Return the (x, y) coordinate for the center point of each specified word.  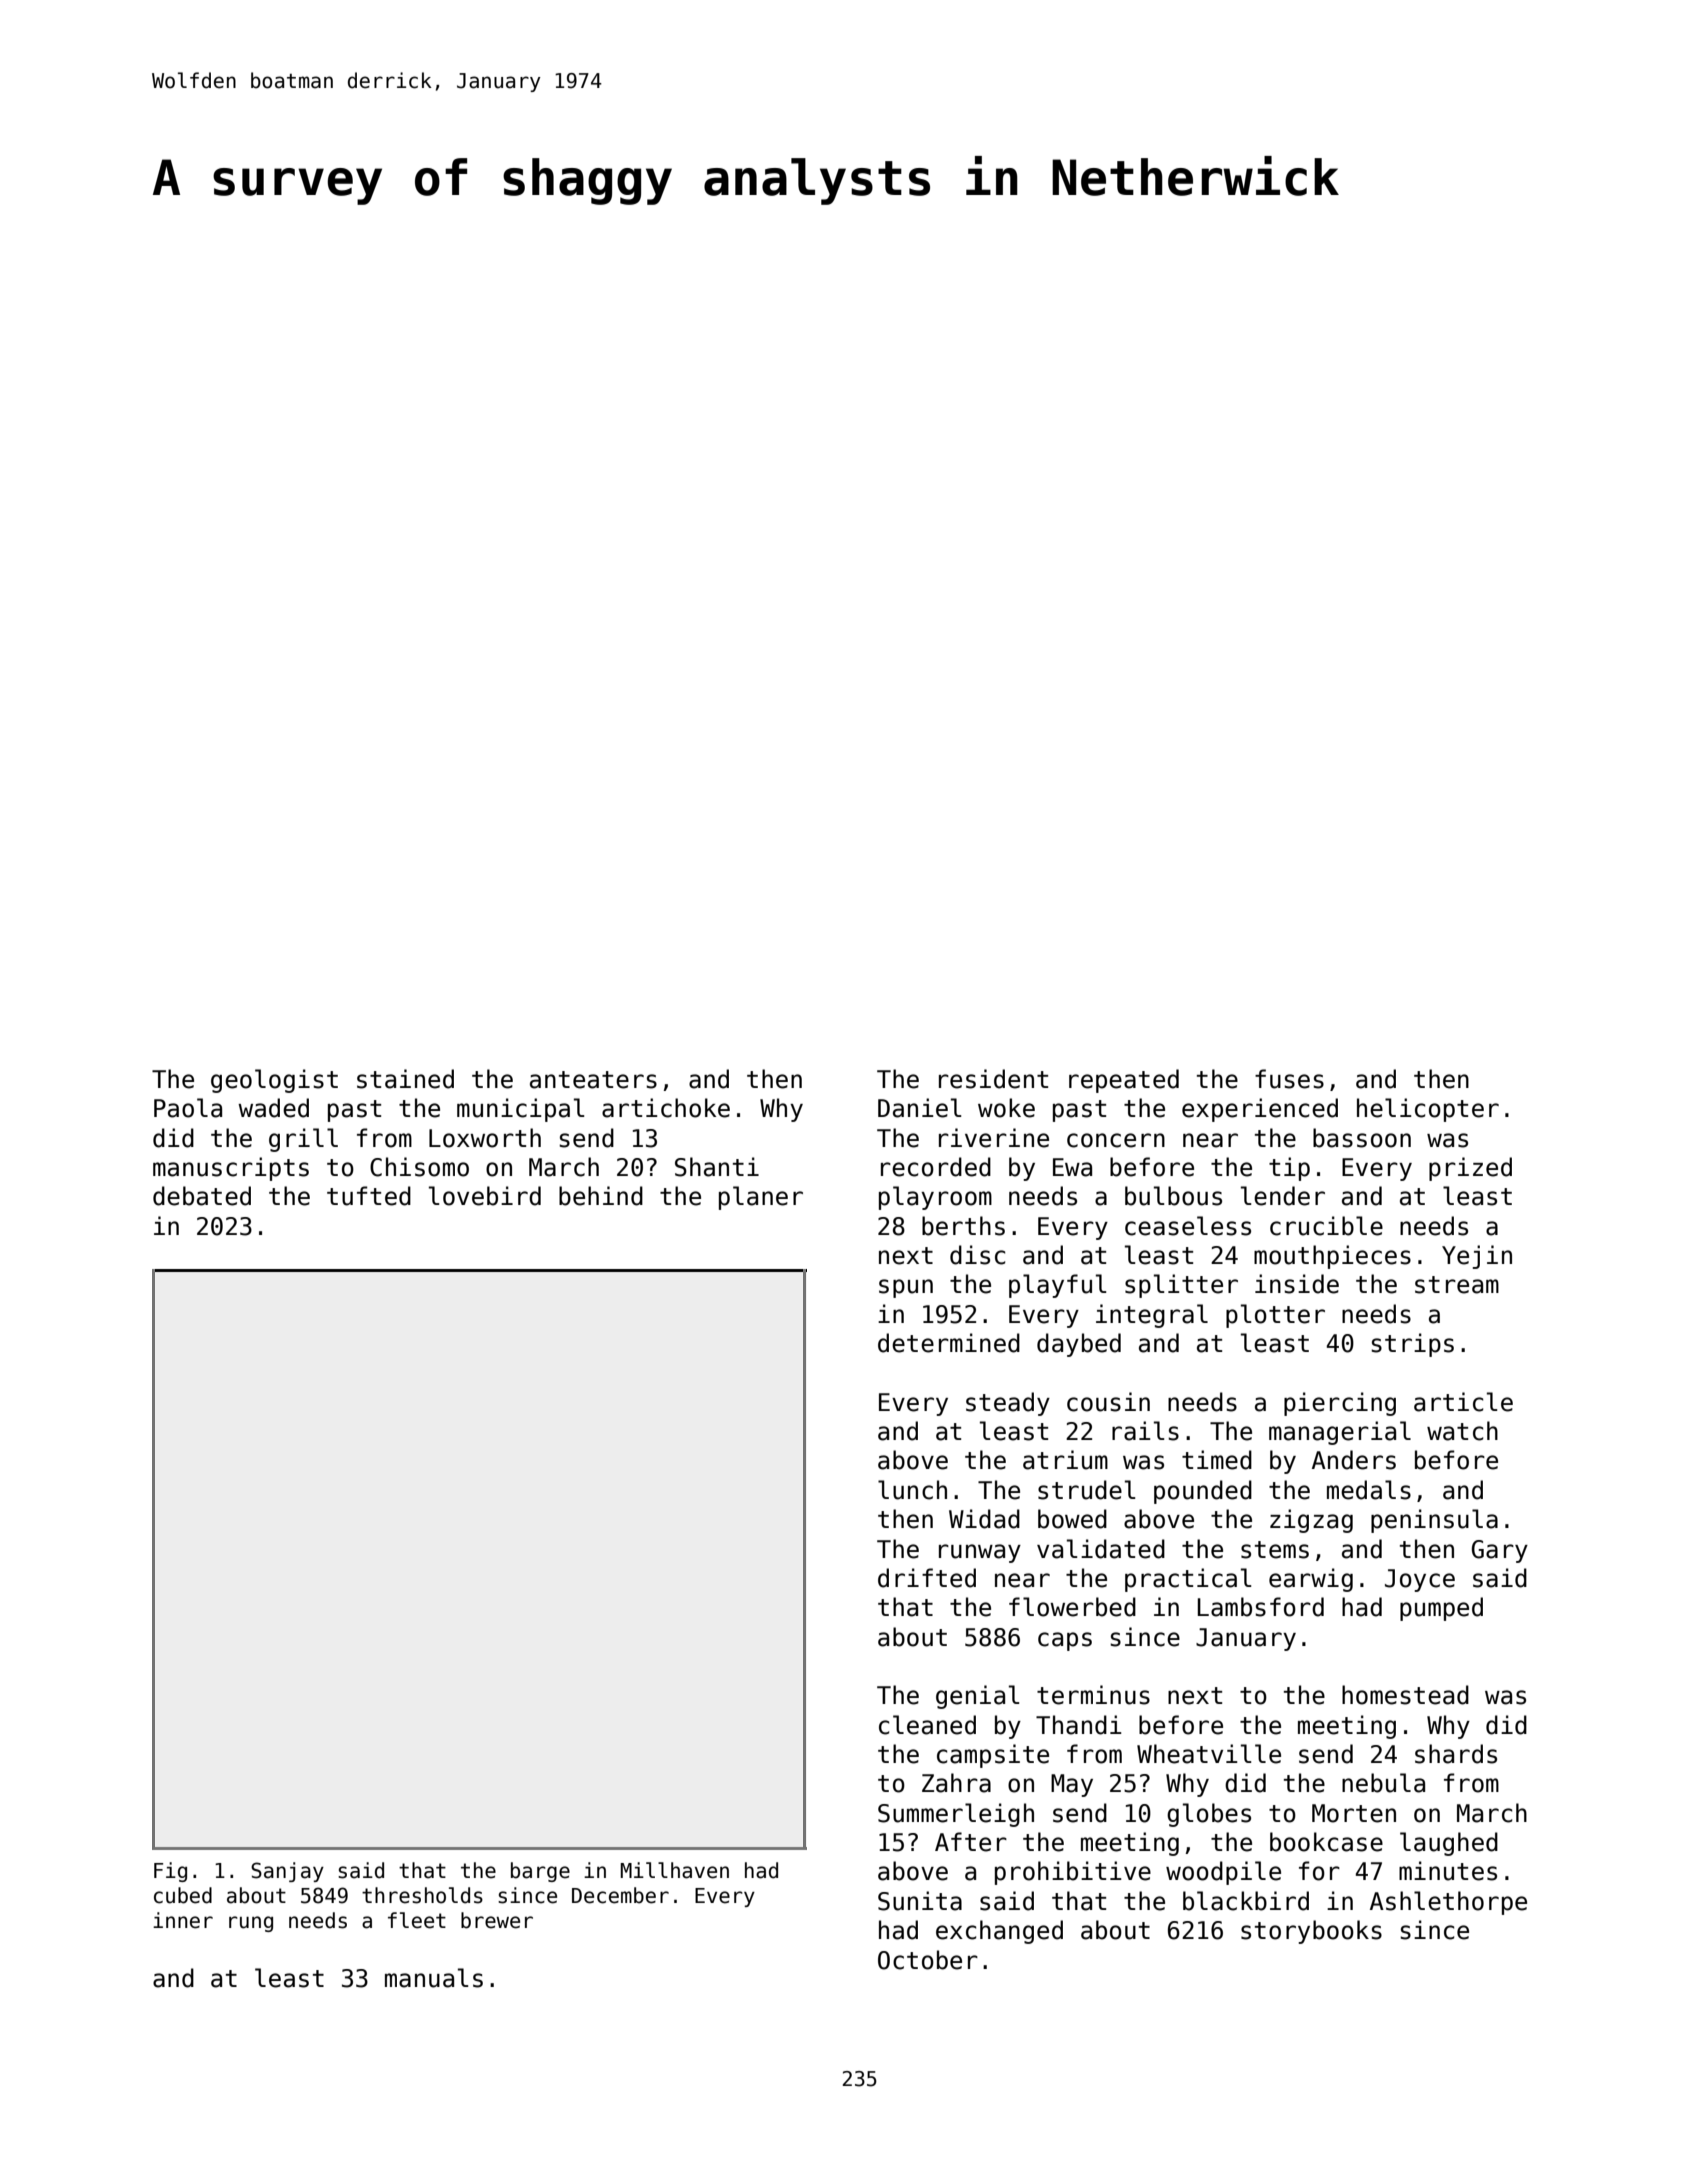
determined (949, 1343)
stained (405, 1079)
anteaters (593, 1080)
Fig (170, 1872)
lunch (912, 1490)
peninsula (1434, 1521)
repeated (1124, 1081)
